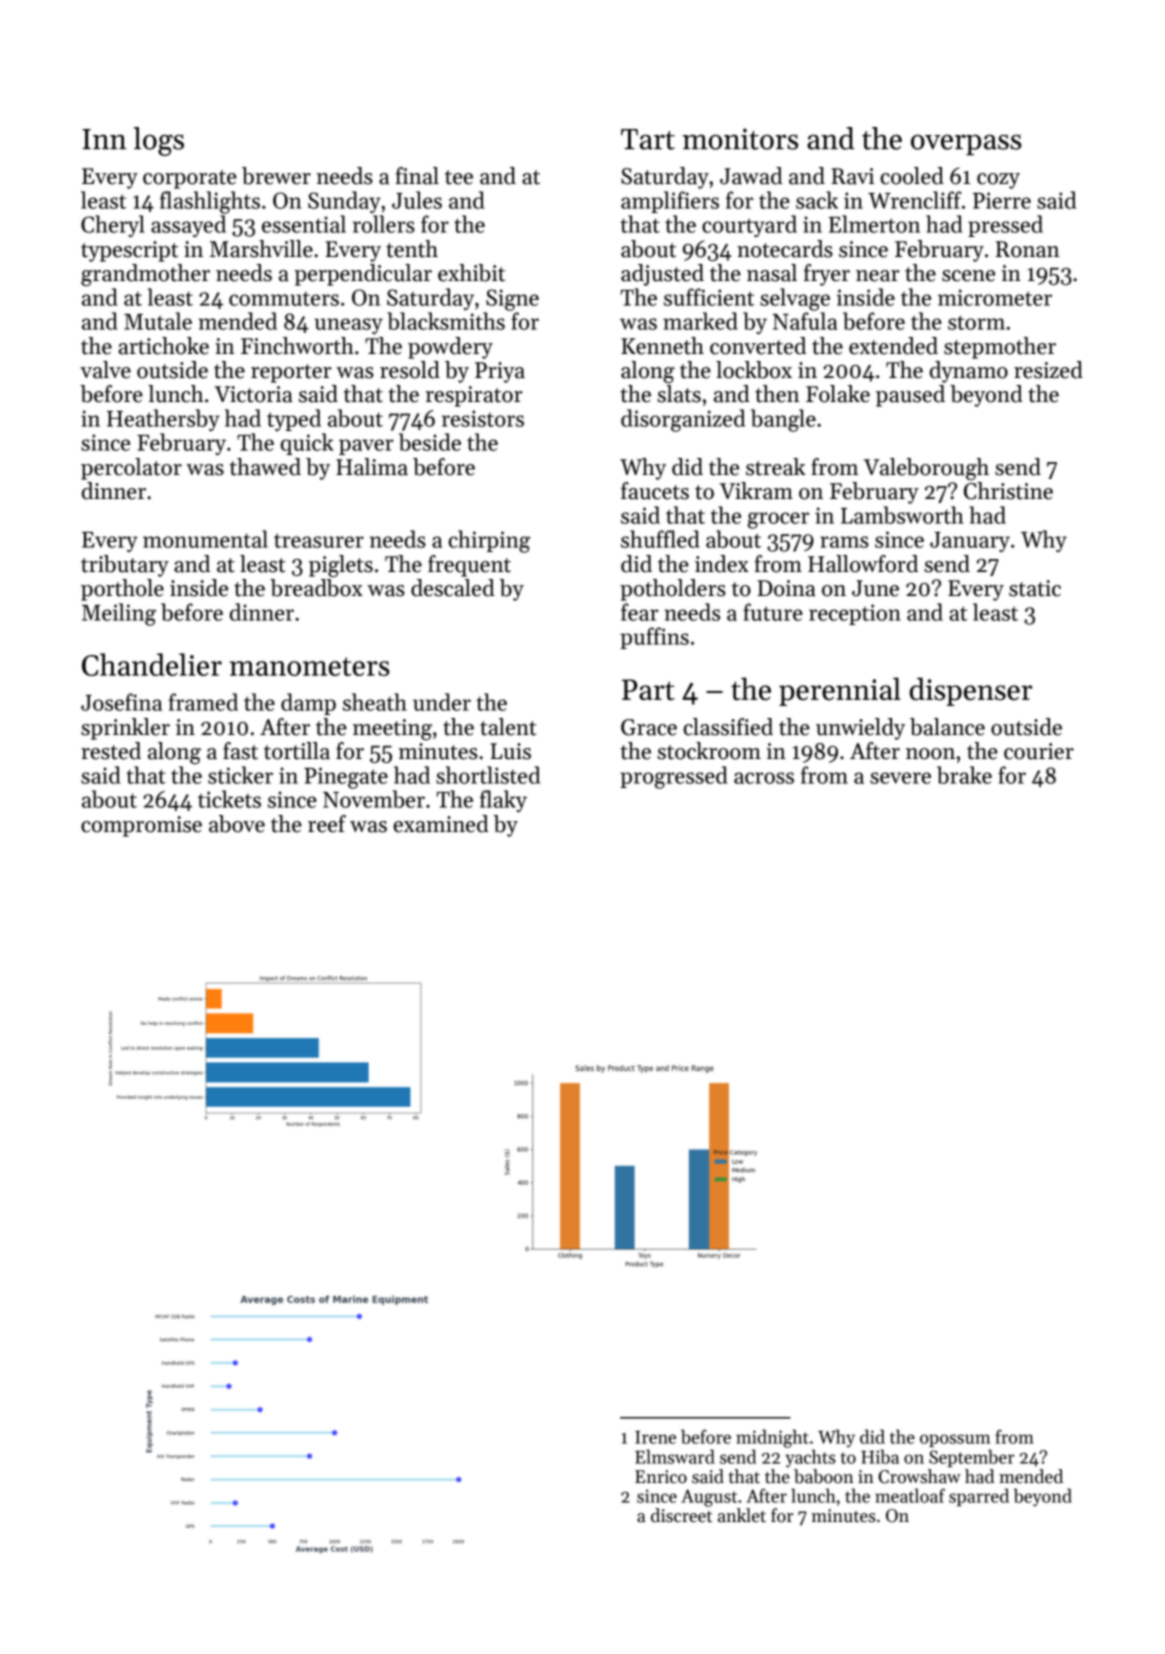  What do you see at coordinates (655, 1437) in the screenshot?
I see `Irene` at bounding box center [655, 1437].
